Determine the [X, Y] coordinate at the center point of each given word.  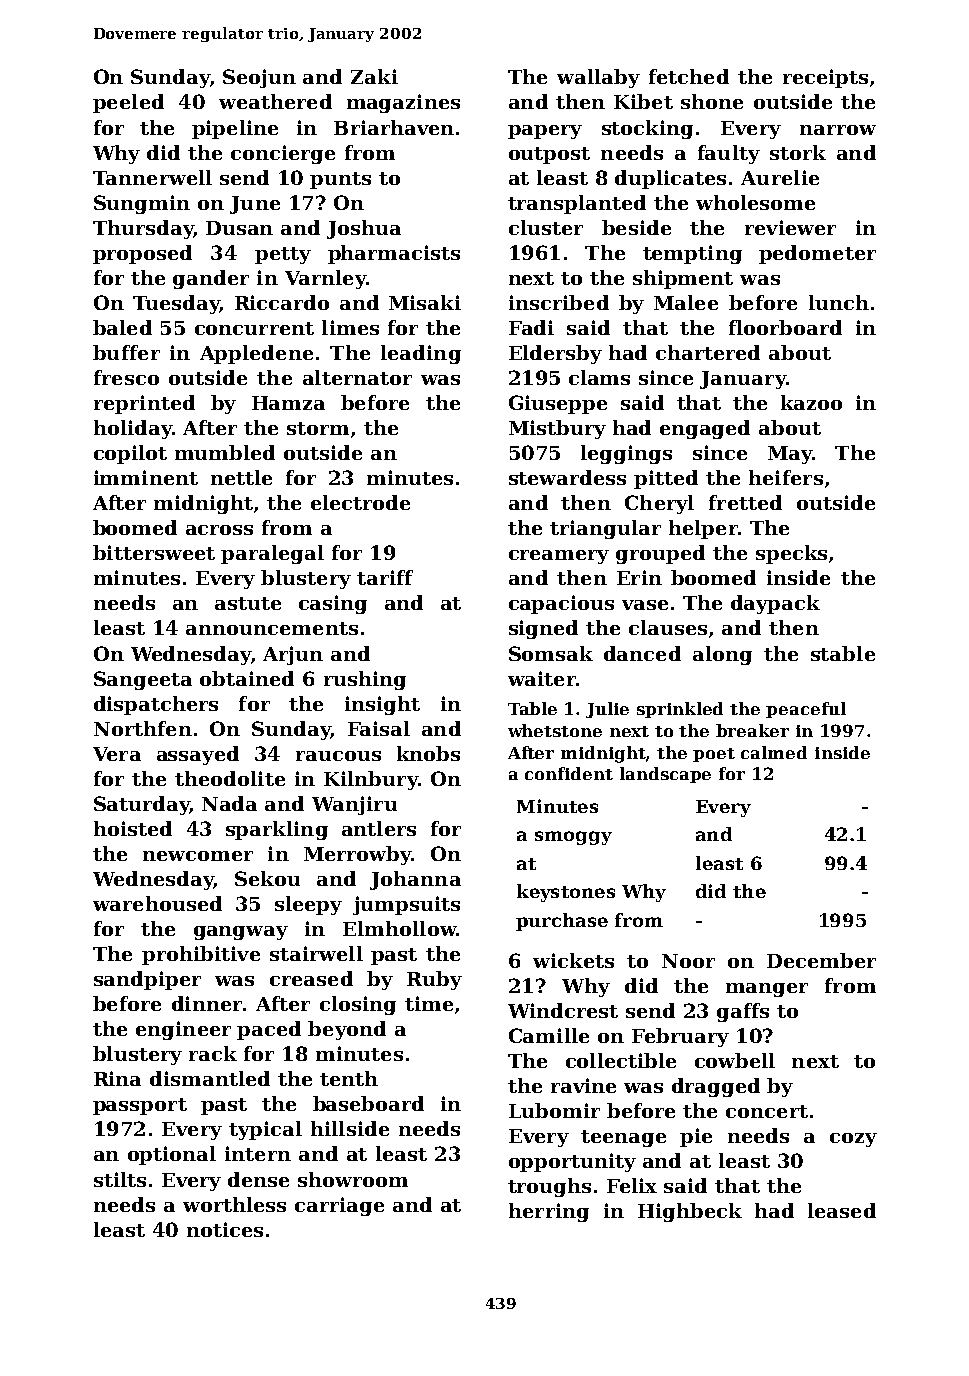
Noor [688, 961]
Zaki [374, 76]
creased [311, 978]
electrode [360, 502]
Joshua [364, 229]
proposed [142, 254]
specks [791, 554]
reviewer [790, 227]
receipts [825, 78]
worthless [234, 1204]
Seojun [259, 78]
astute [248, 603]
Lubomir [554, 1110]
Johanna [415, 880]
